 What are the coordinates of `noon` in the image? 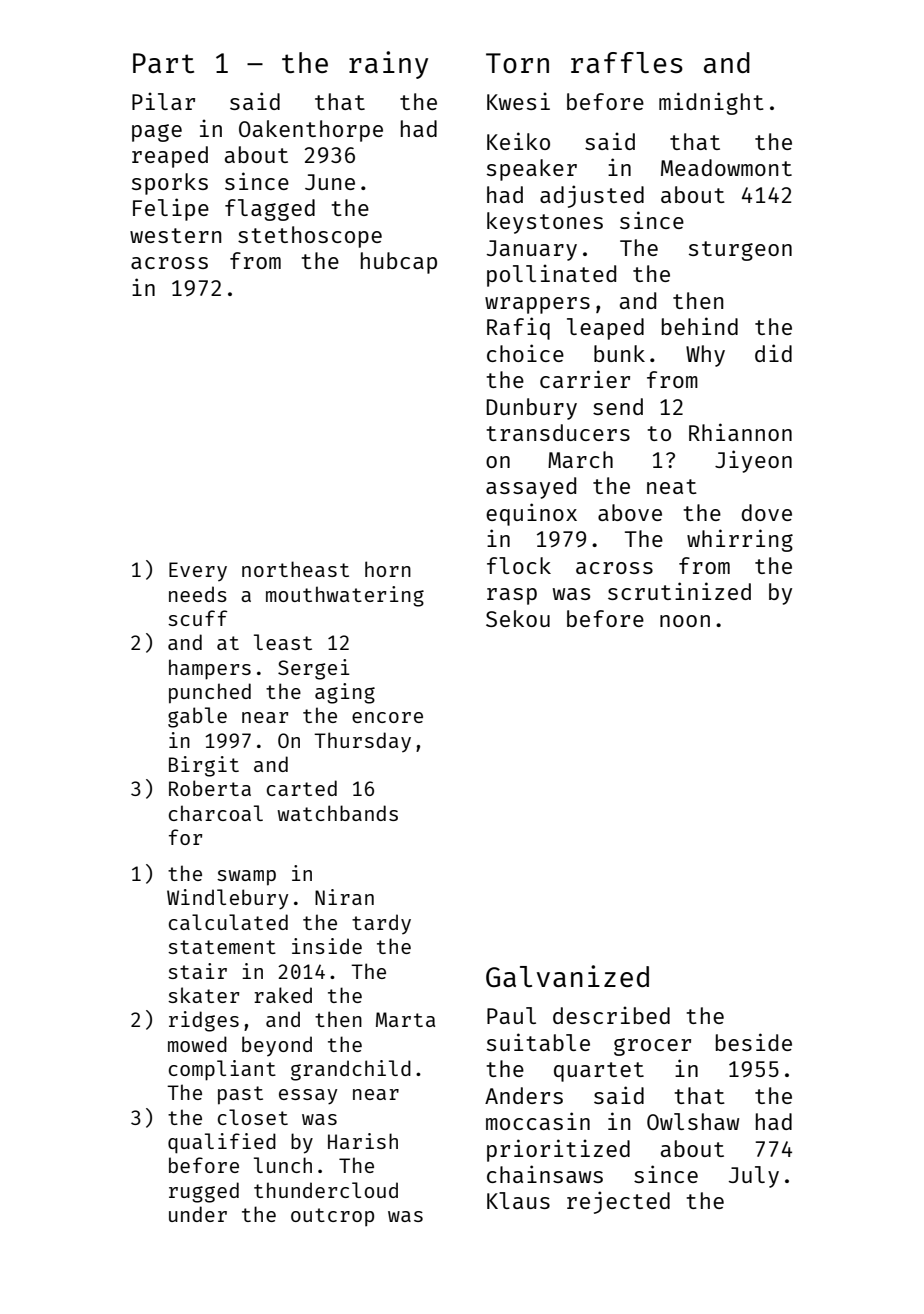 It's located at (685, 621).
